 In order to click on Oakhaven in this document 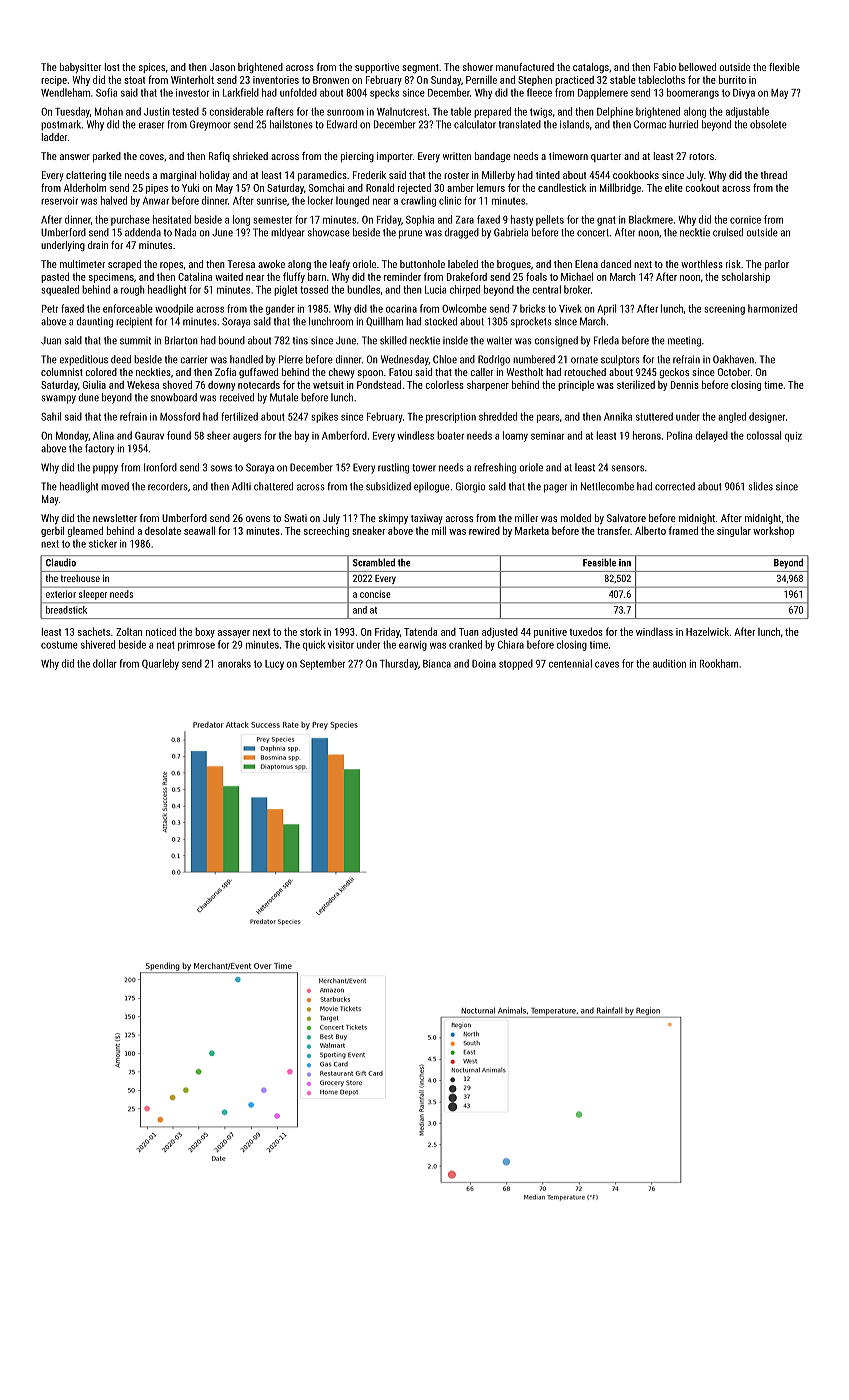, I will do `click(733, 359)`.
